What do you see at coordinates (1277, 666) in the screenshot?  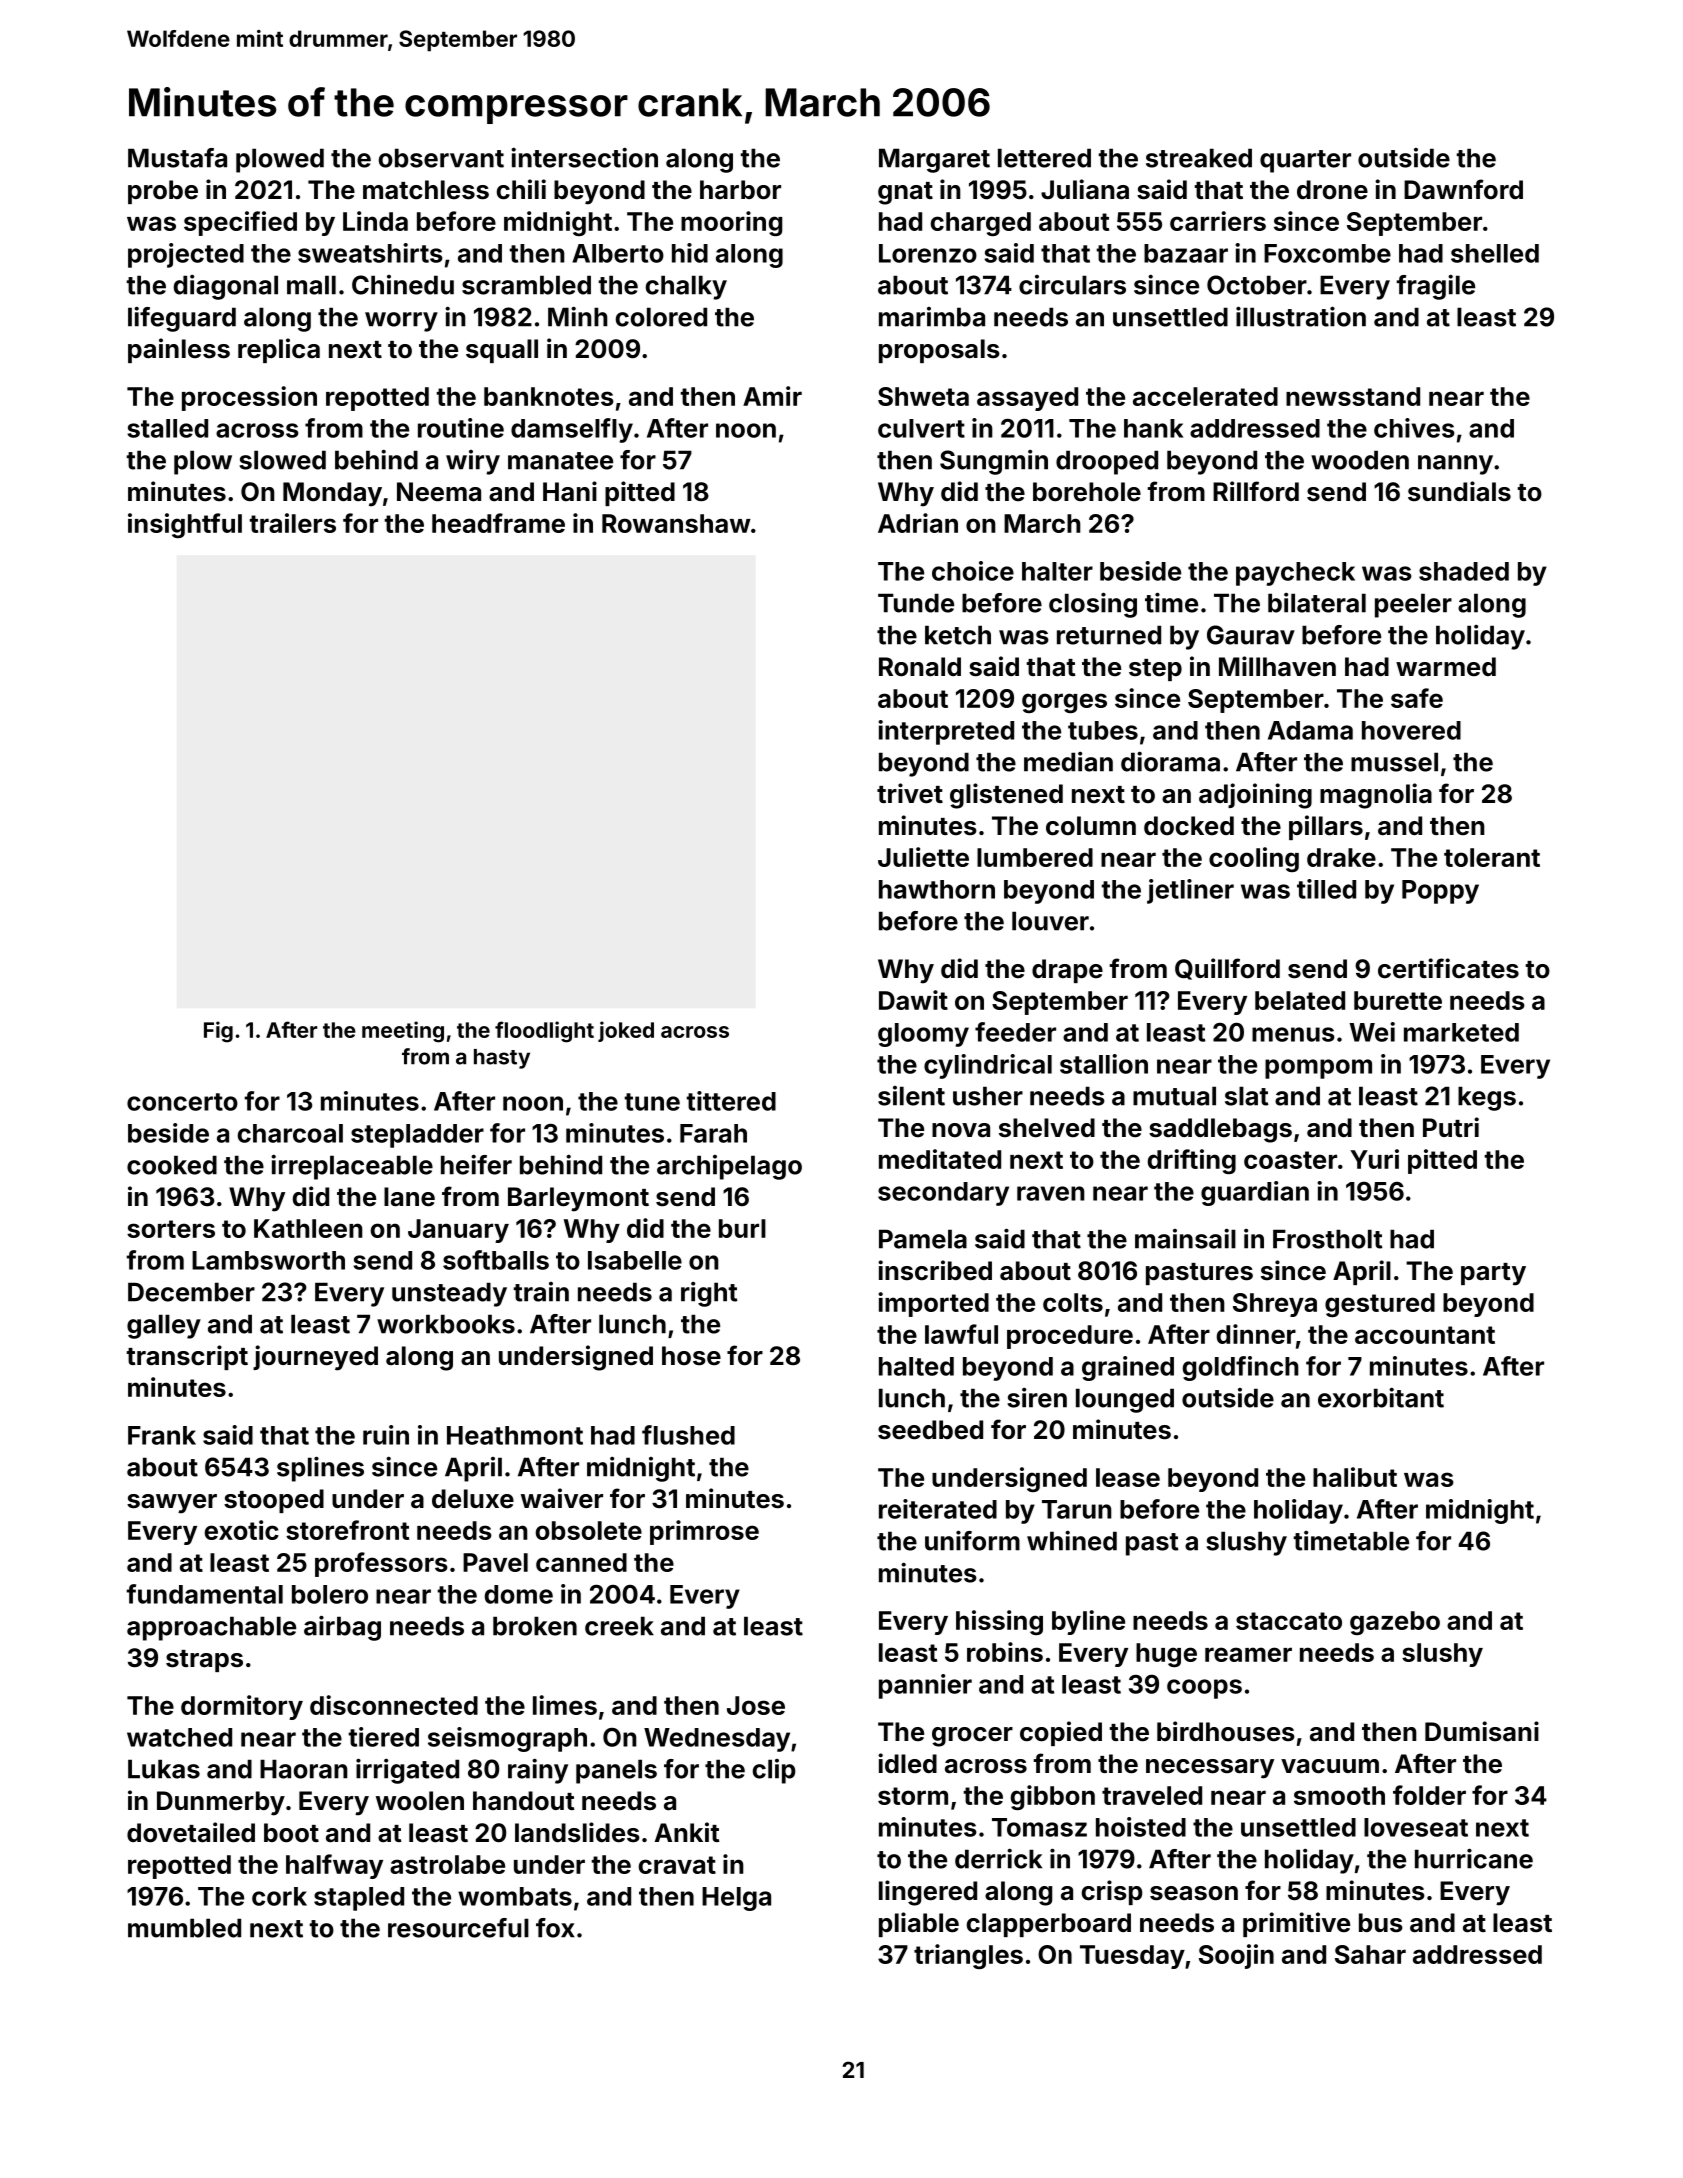 I see `Millhaven` at bounding box center [1277, 666].
